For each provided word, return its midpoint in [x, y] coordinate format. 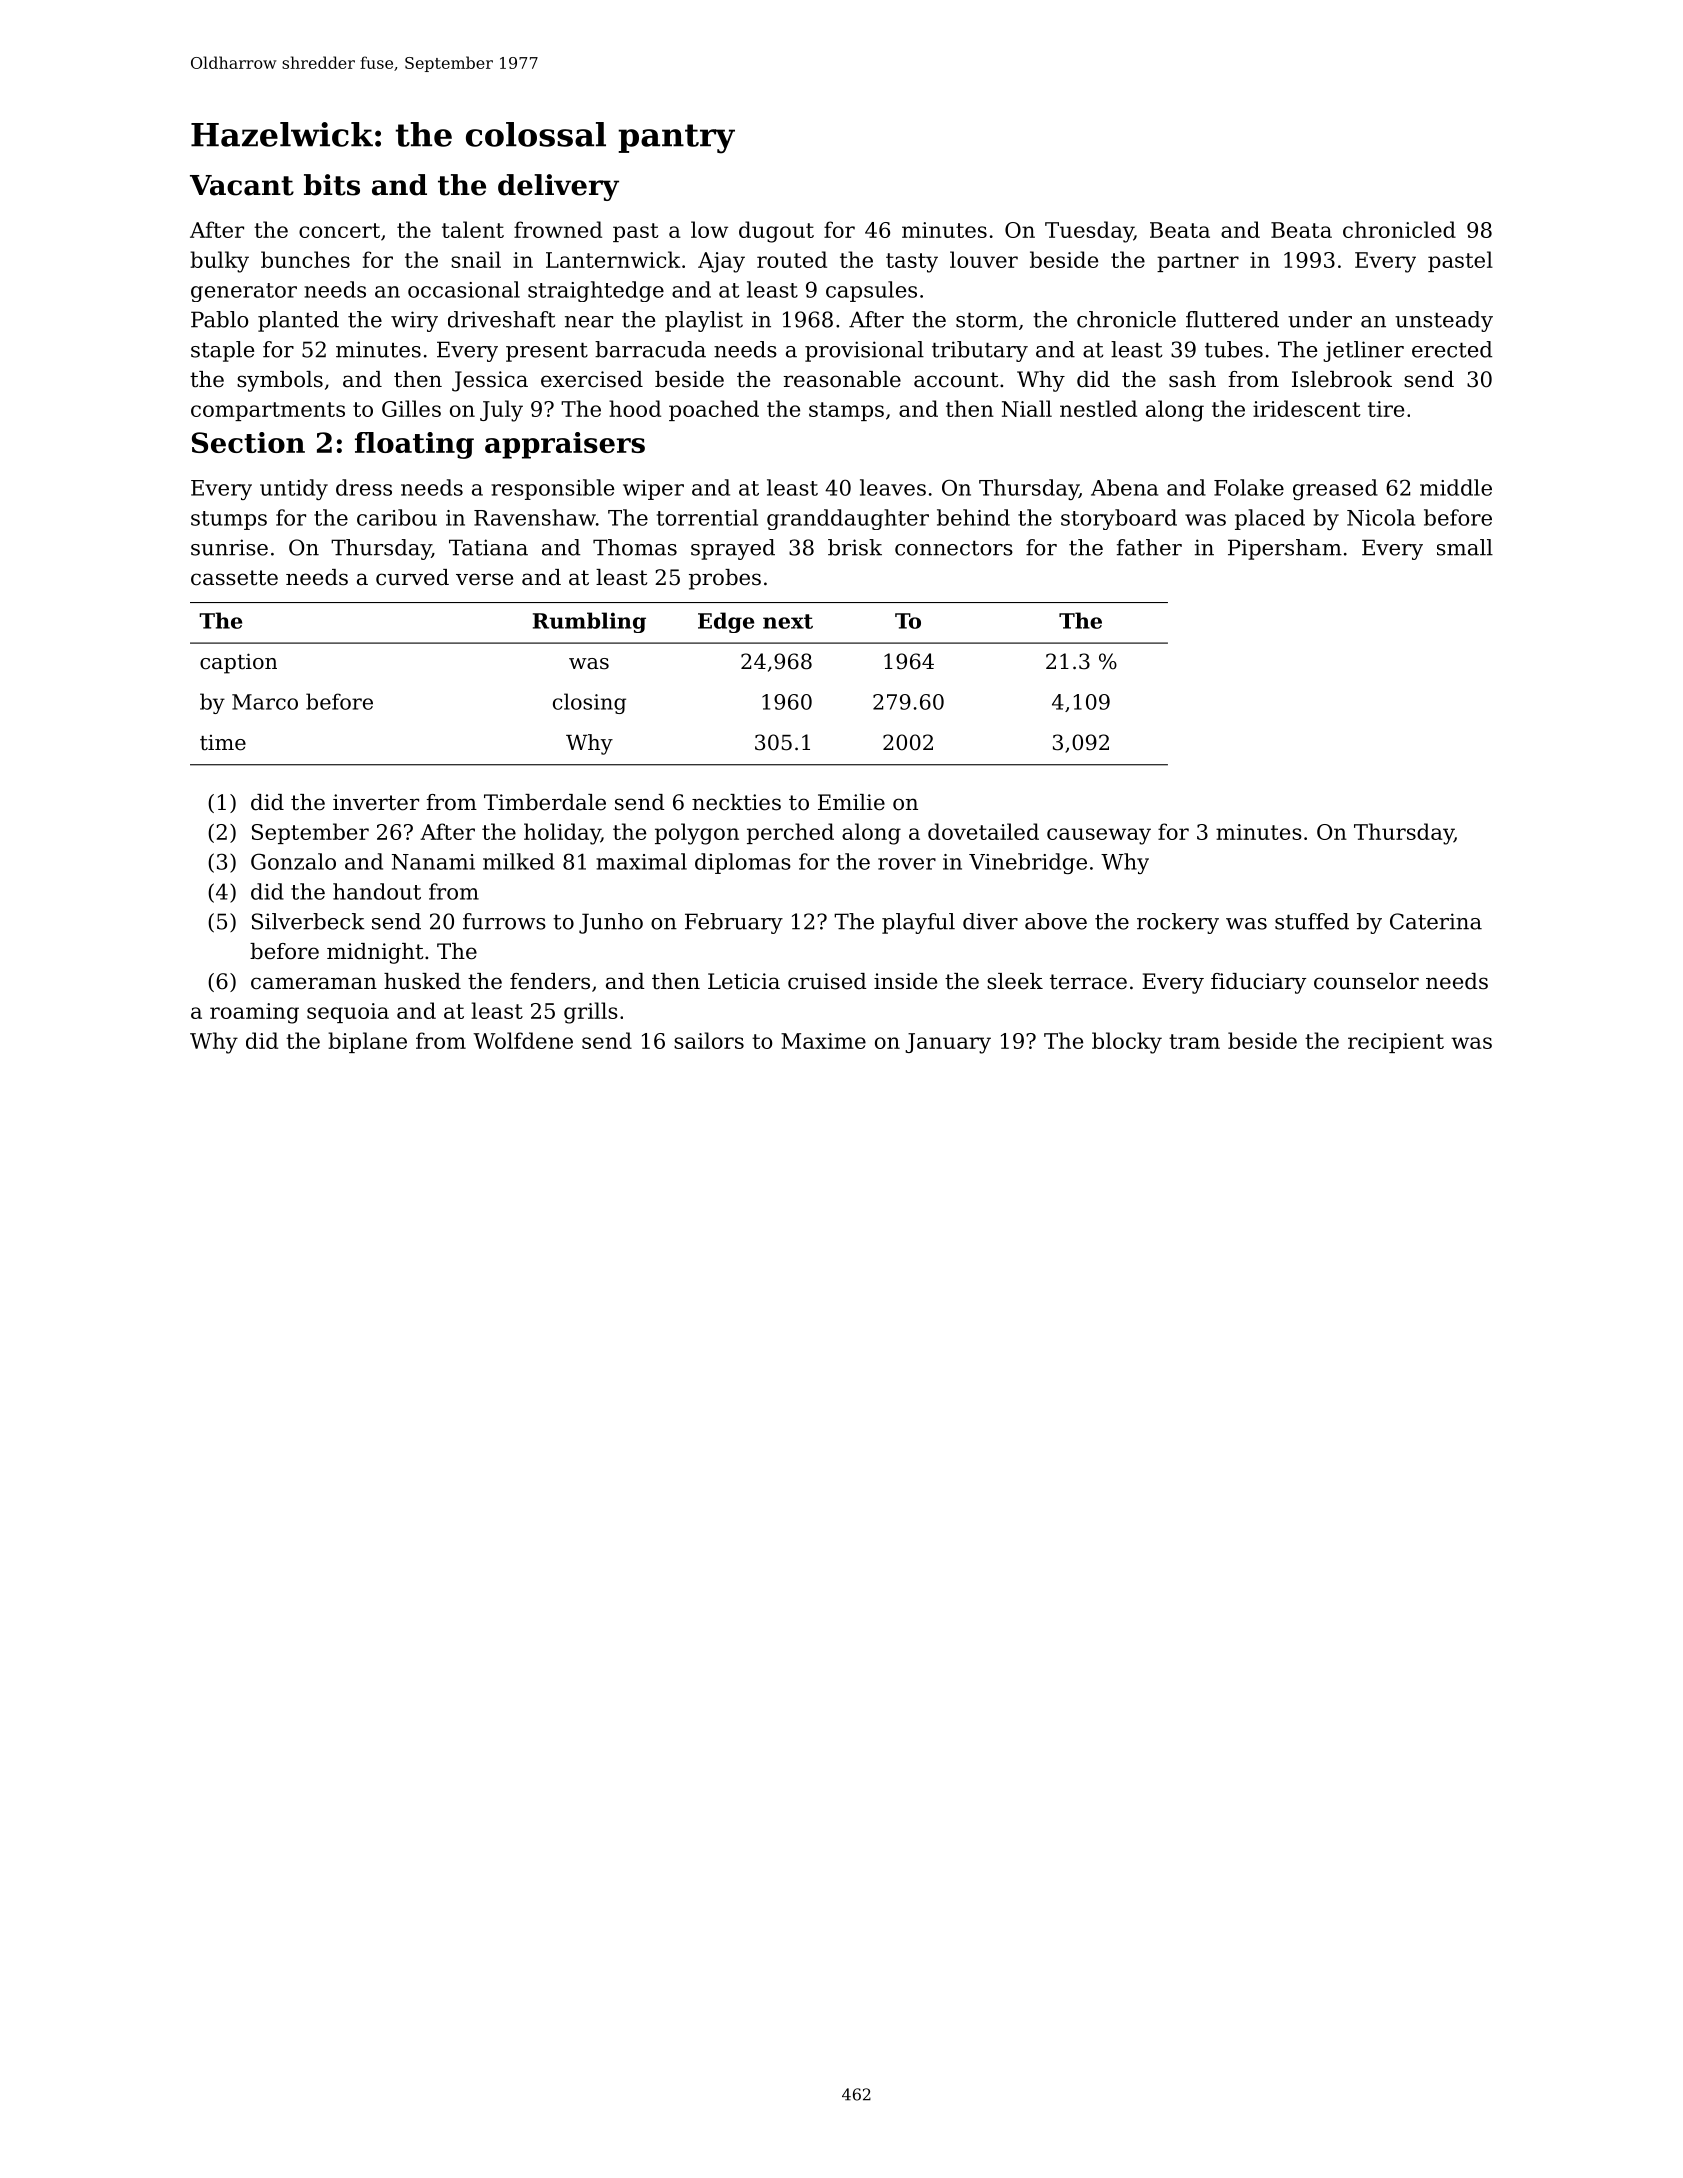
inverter [376, 802]
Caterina [1436, 921]
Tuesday [1089, 232]
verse [484, 579]
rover [907, 864]
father [1149, 547]
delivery [558, 187]
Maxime [823, 1041]
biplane [367, 1042]
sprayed [733, 549]
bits [332, 185]
